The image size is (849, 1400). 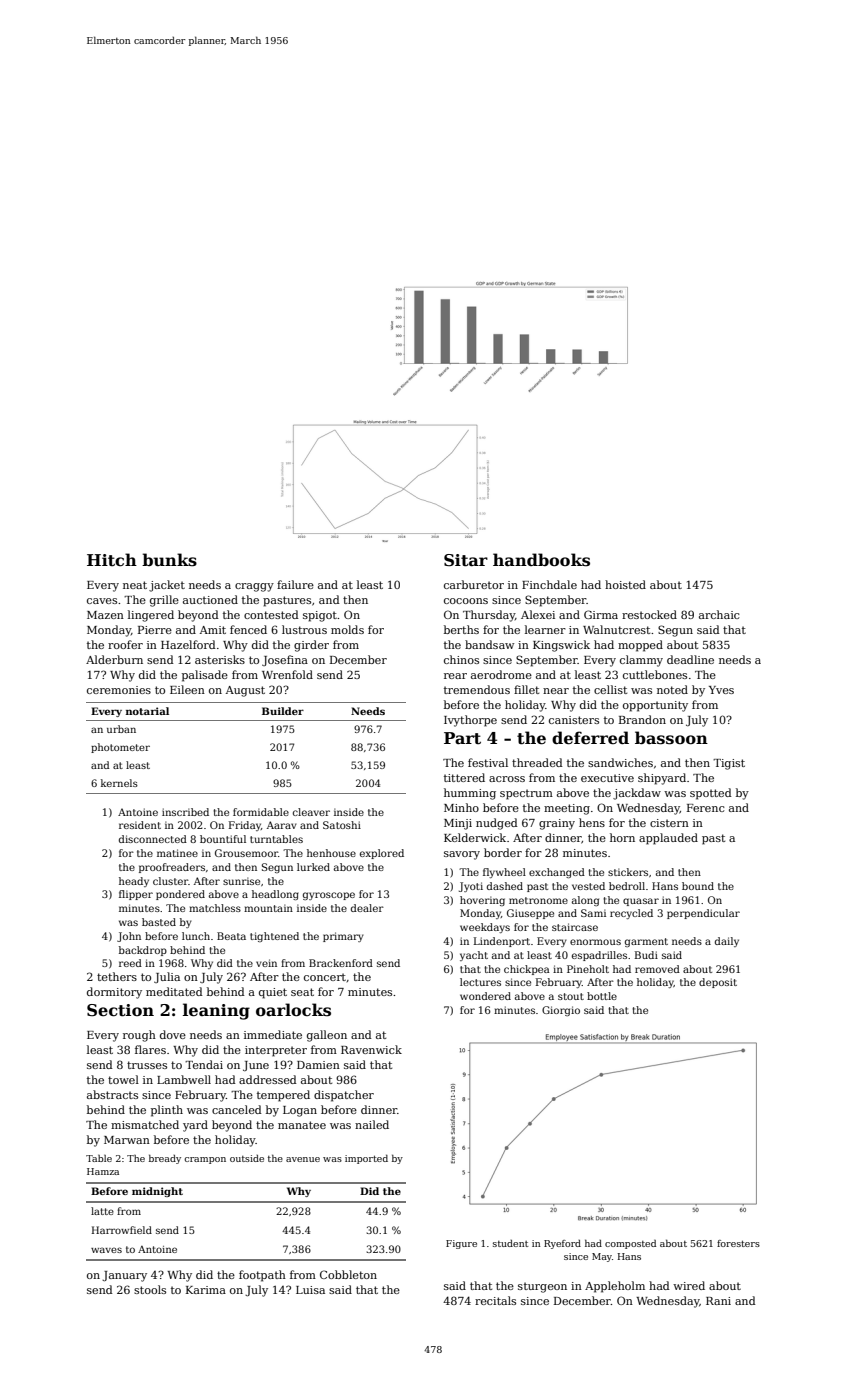 I want to click on archaic, so click(x=719, y=614).
